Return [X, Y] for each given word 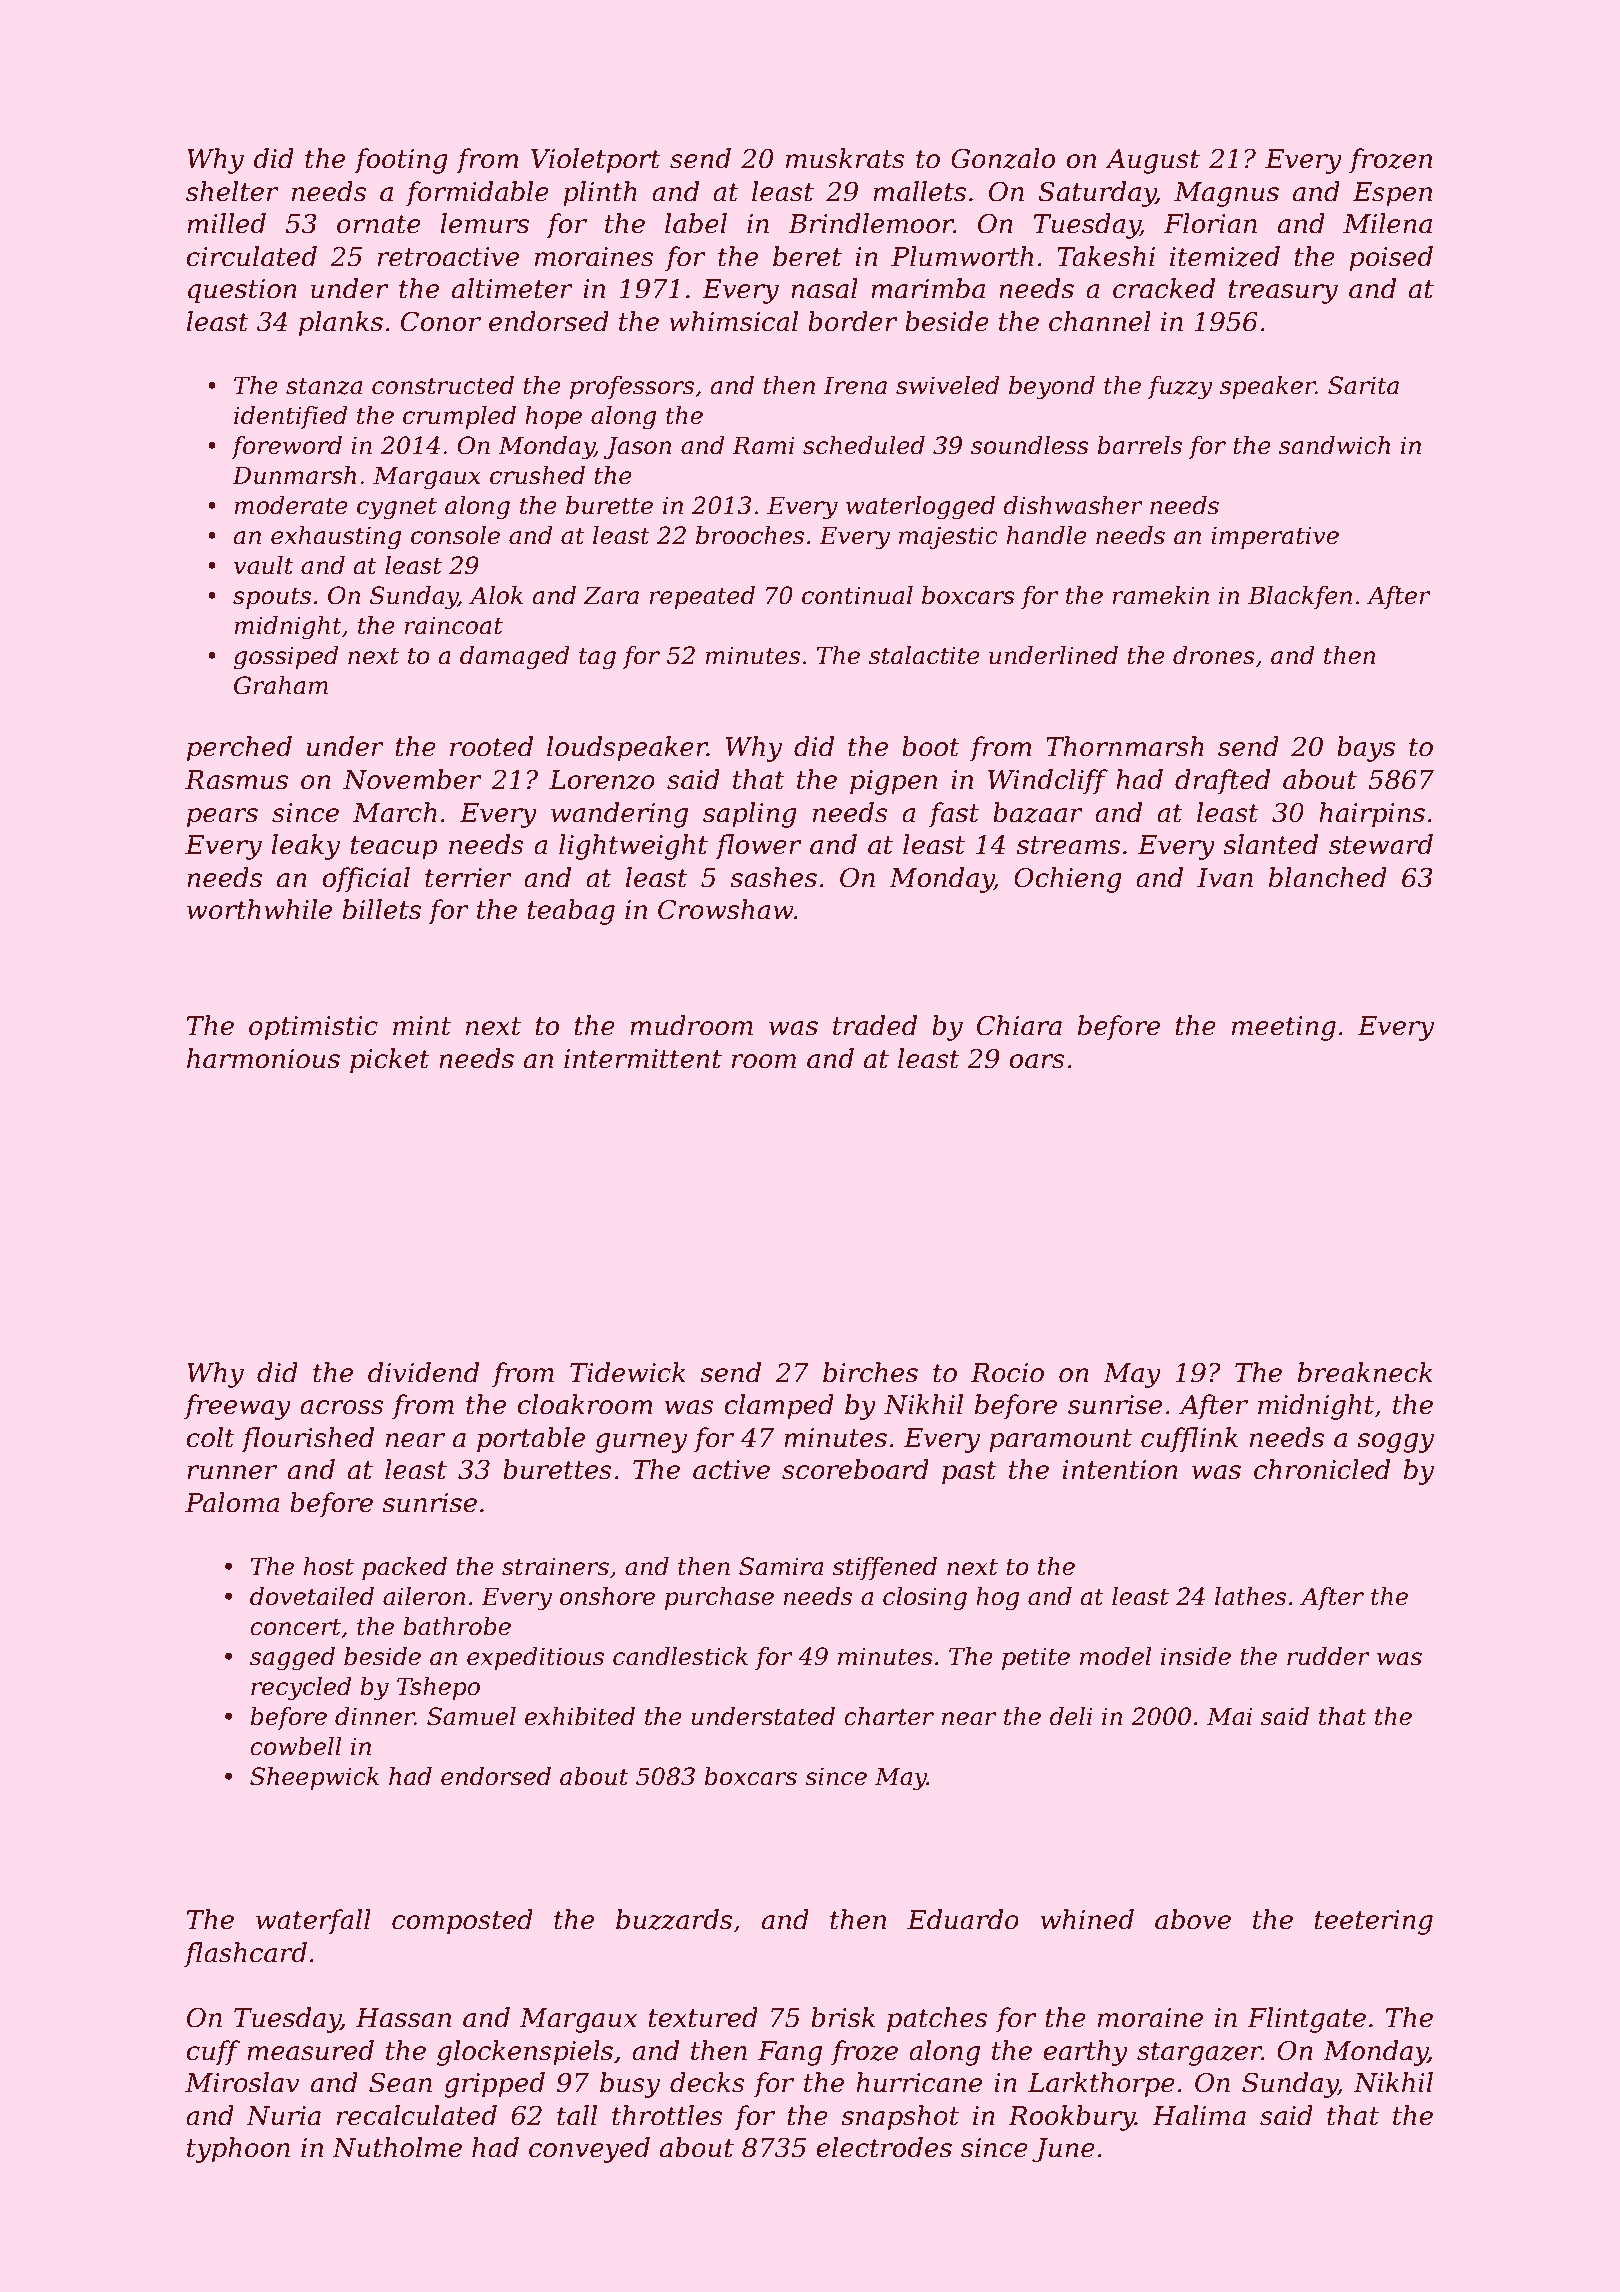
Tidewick [628, 1372]
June [1063, 2150]
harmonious [263, 1058]
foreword [286, 447]
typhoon [238, 2150]
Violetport [596, 161]
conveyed [589, 2150]
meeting [1284, 1028]
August [1152, 161]
